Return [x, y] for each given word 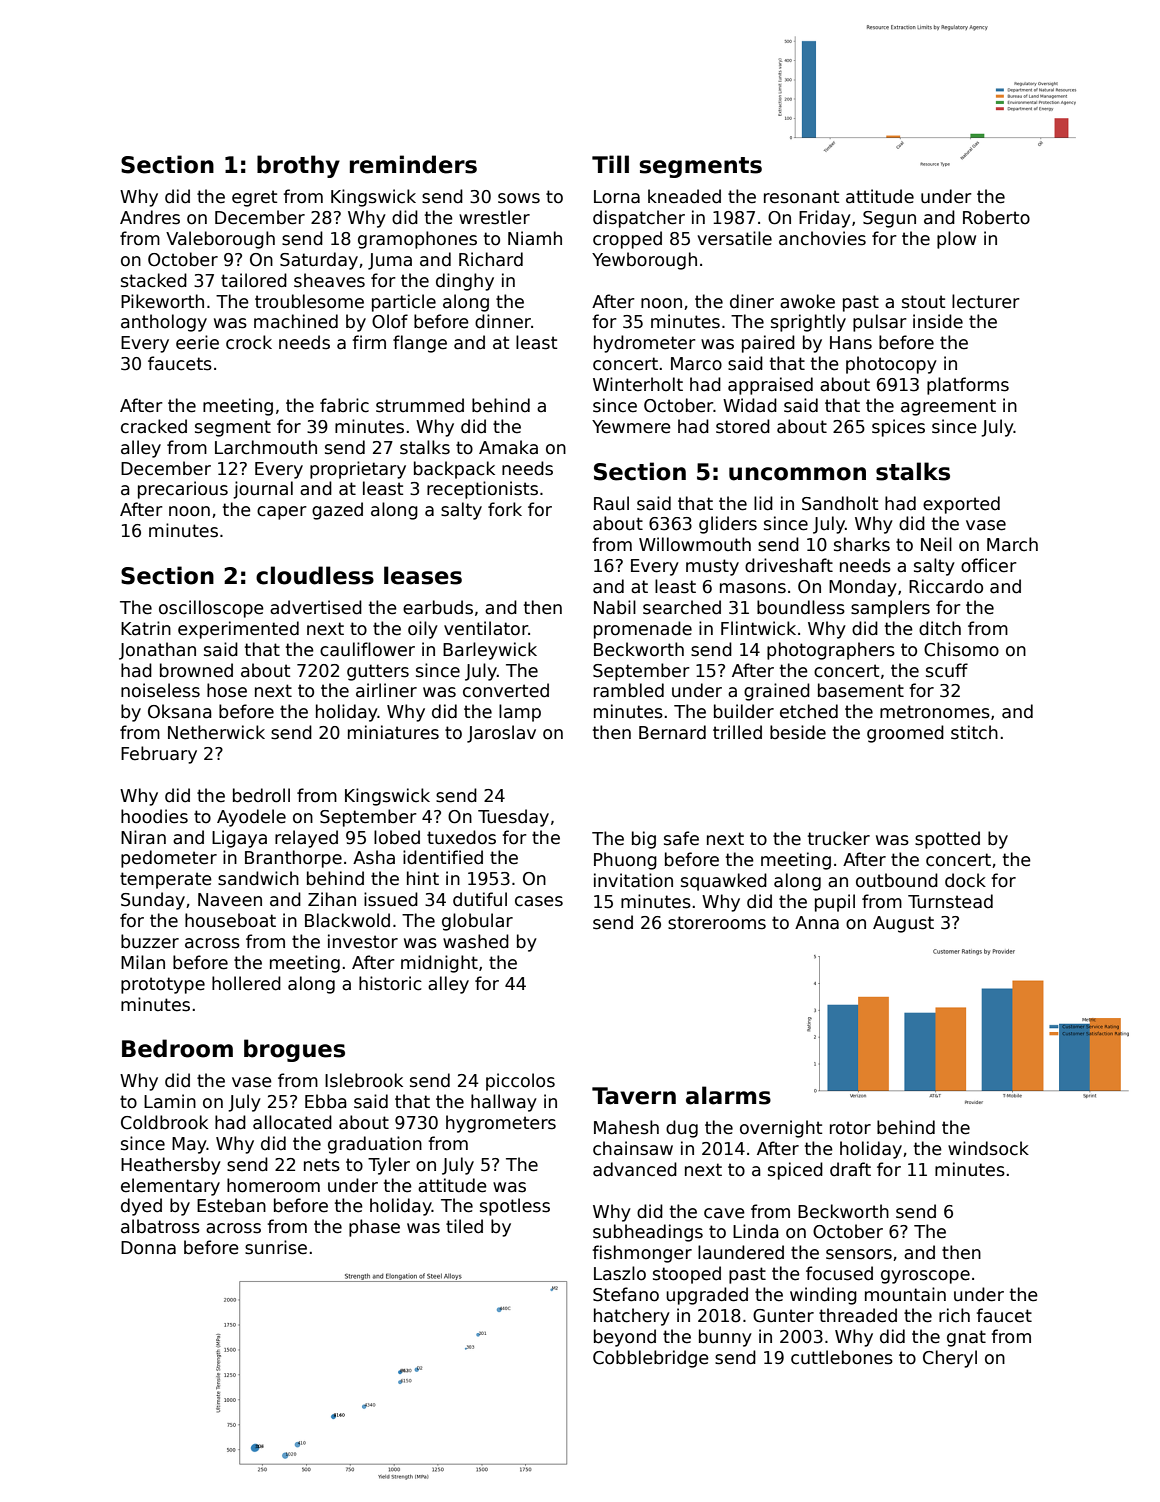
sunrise [276, 1247]
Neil [936, 544]
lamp [520, 713]
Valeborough [220, 240]
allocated [292, 1122]
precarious [183, 490]
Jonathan [157, 651]
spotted [947, 840]
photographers [831, 651]
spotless [515, 1207]
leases [423, 575]
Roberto [996, 217]
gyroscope [925, 1277]
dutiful [480, 899]
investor [363, 941]
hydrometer [645, 344]
